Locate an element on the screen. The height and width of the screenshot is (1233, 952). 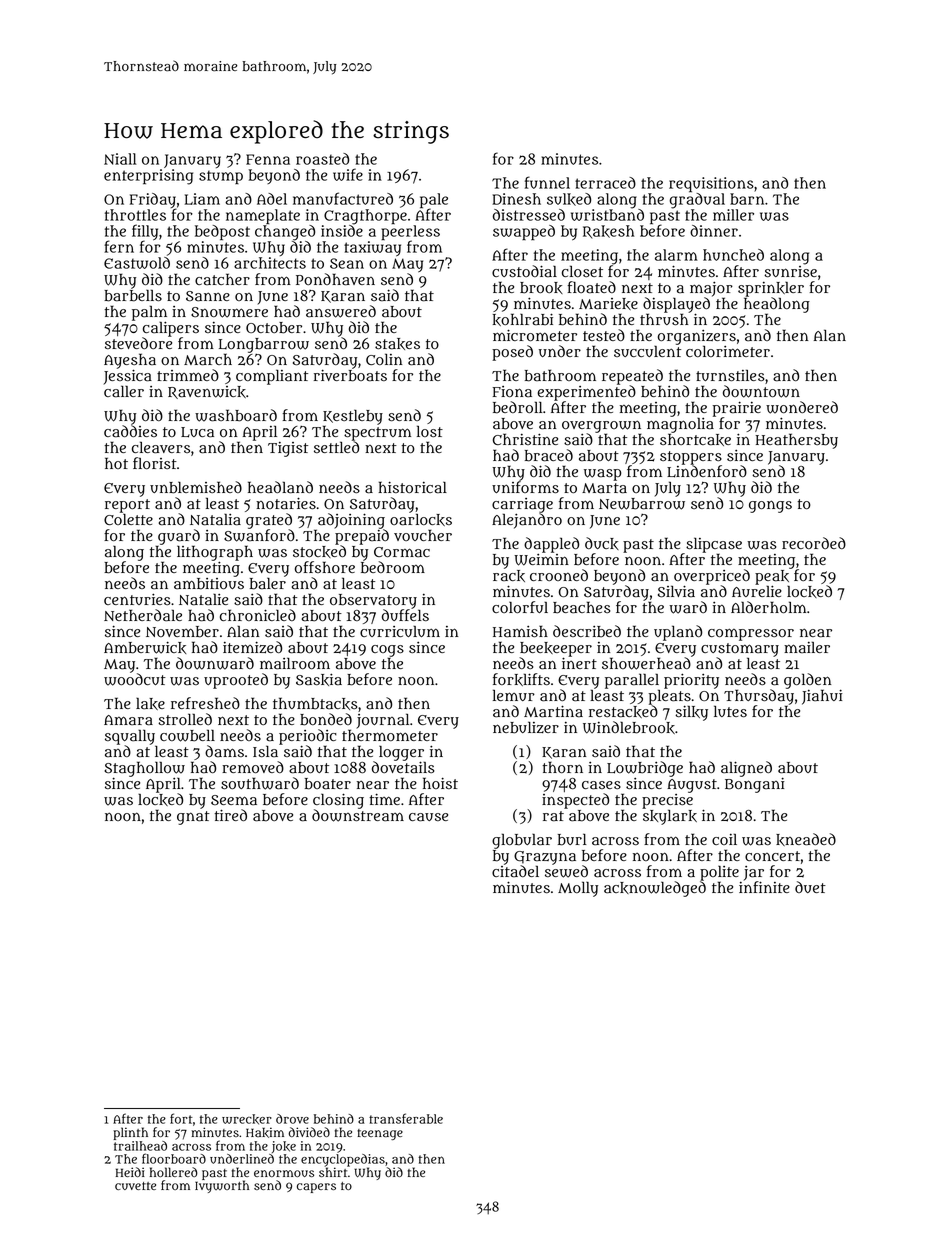
Ivyworth is located at coordinates (222, 1187).
